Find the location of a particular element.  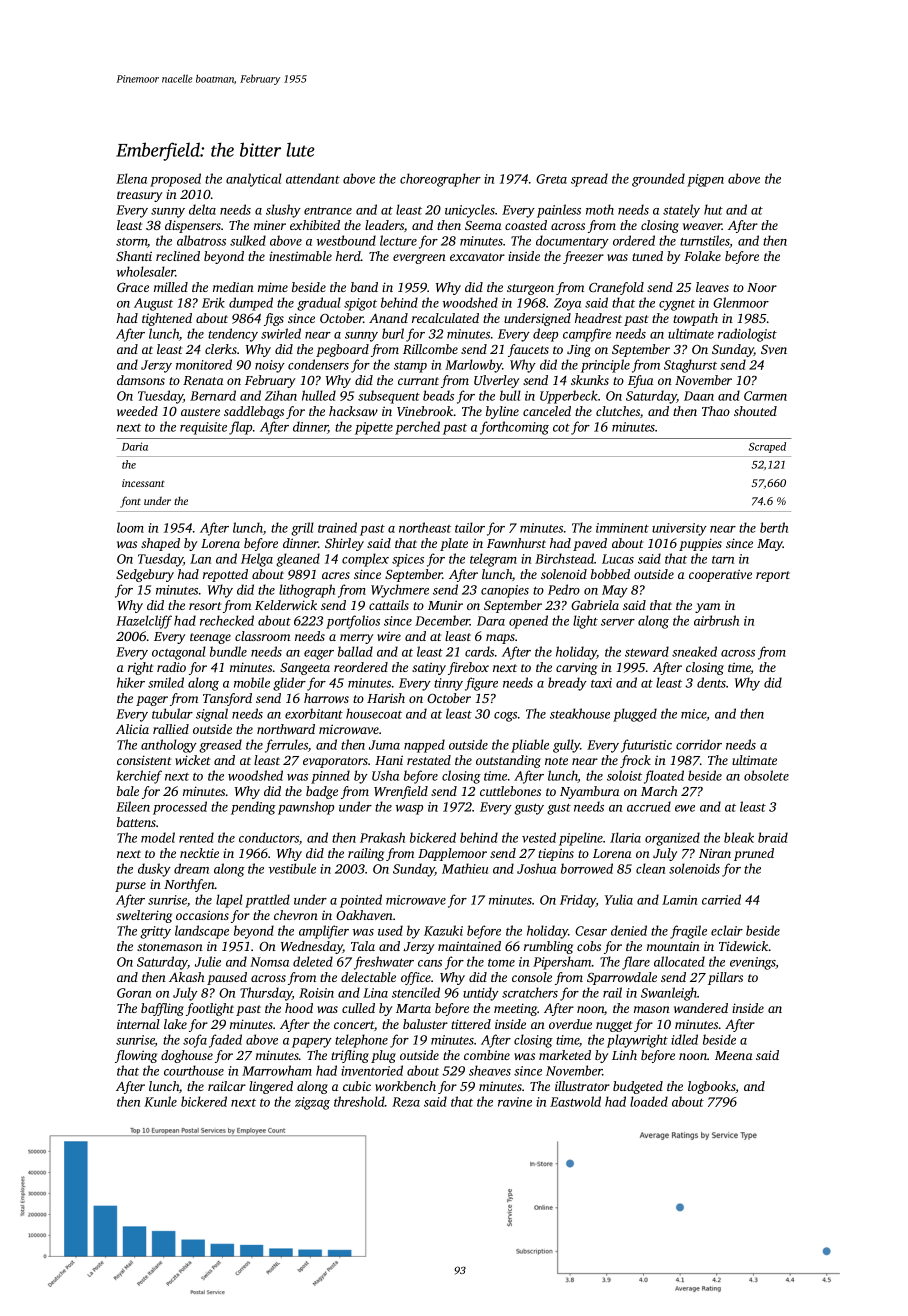

Fawnhurst is located at coordinates (516, 543).
